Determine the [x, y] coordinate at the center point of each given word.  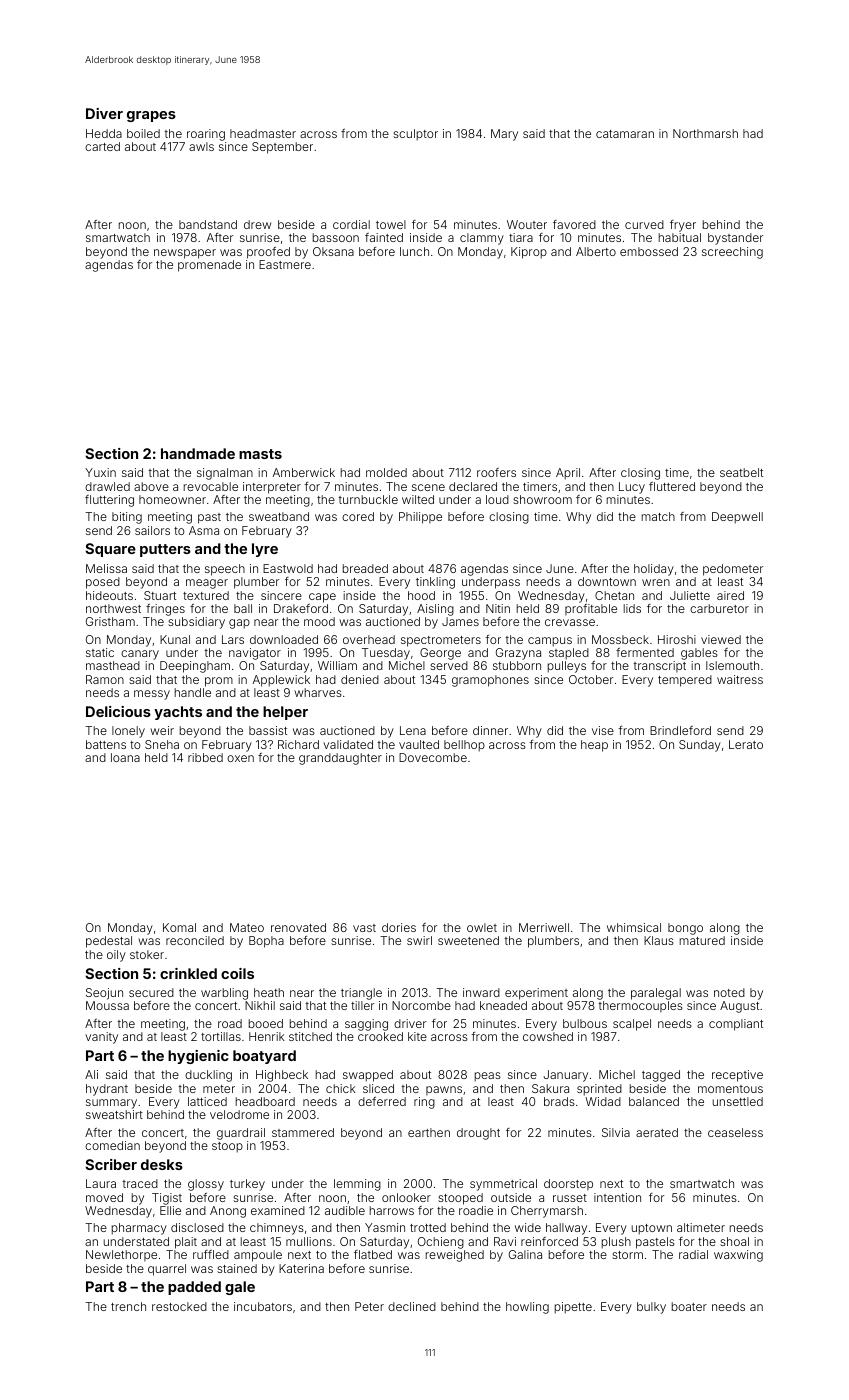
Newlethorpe [121, 1255]
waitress [740, 679]
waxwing [738, 1256]
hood [421, 595]
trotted [428, 1227]
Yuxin [100, 472]
